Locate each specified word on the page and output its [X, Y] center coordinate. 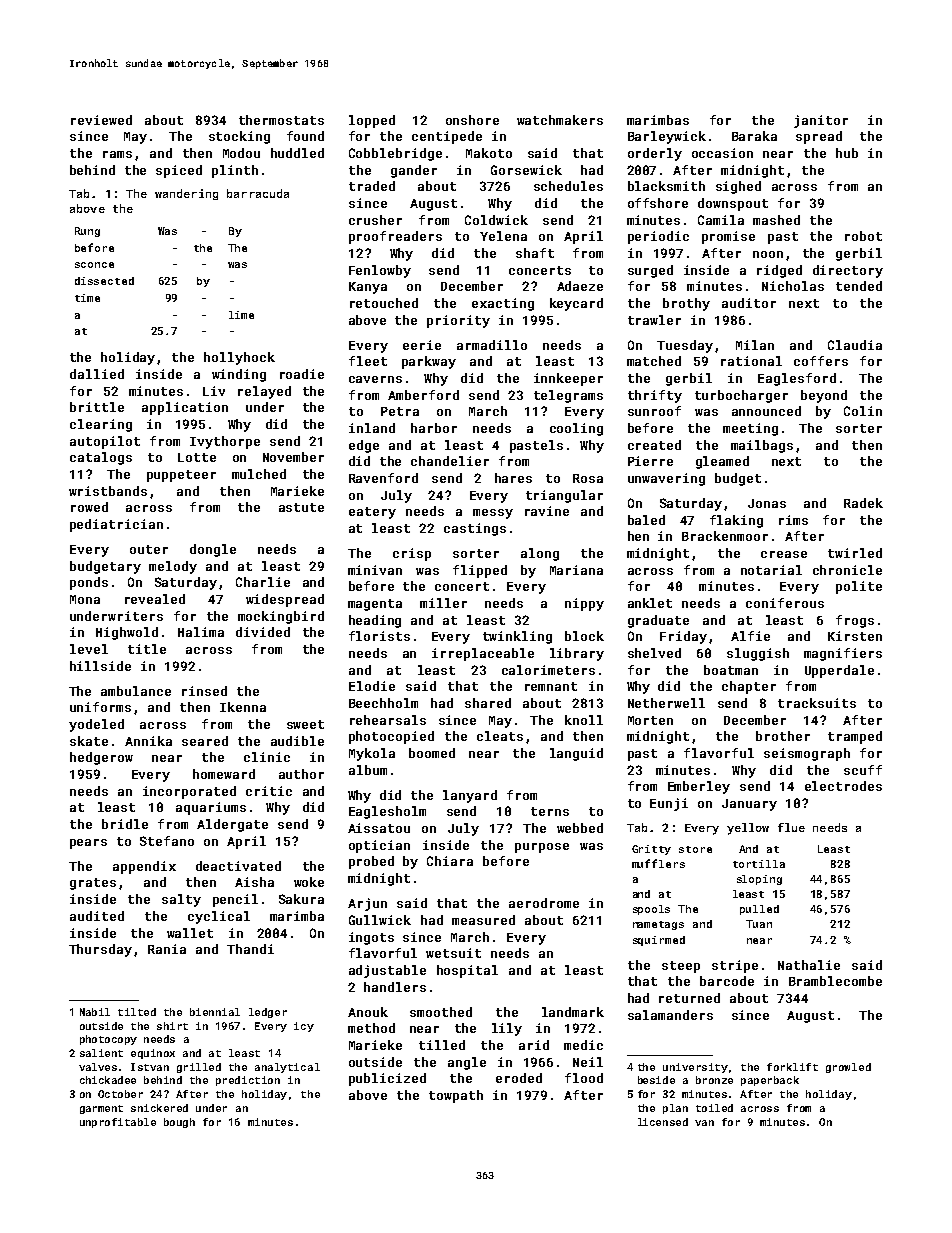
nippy [584, 604]
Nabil [95, 1012]
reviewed [101, 120]
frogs [855, 621]
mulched [259, 474]
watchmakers [560, 120]
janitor [821, 121]
